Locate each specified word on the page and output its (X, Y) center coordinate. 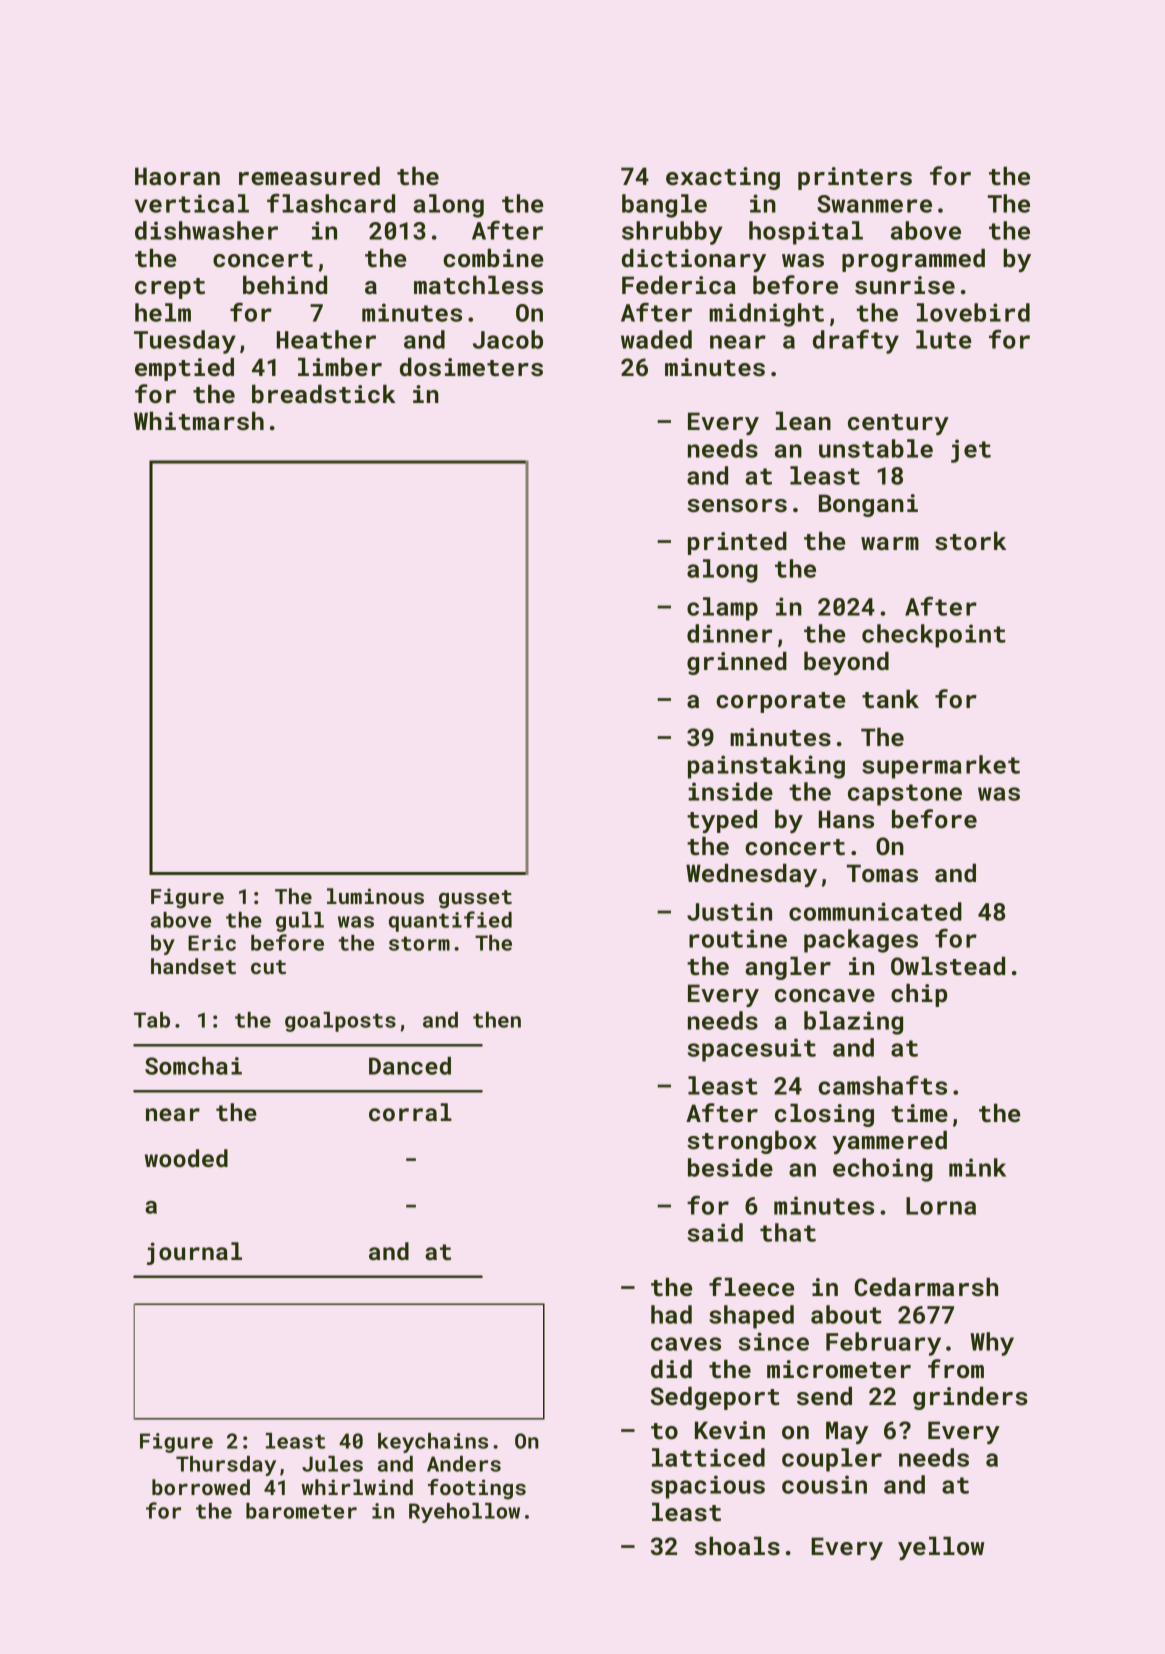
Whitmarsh (199, 421)
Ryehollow (464, 1513)
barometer (301, 1511)
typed (722, 821)
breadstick (324, 394)
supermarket (941, 767)
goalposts (340, 1022)
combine (493, 258)
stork (970, 541)
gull (300, 922)
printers (855, 178)
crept (170, 288)
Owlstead (948, 966)
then (497, 1020)
